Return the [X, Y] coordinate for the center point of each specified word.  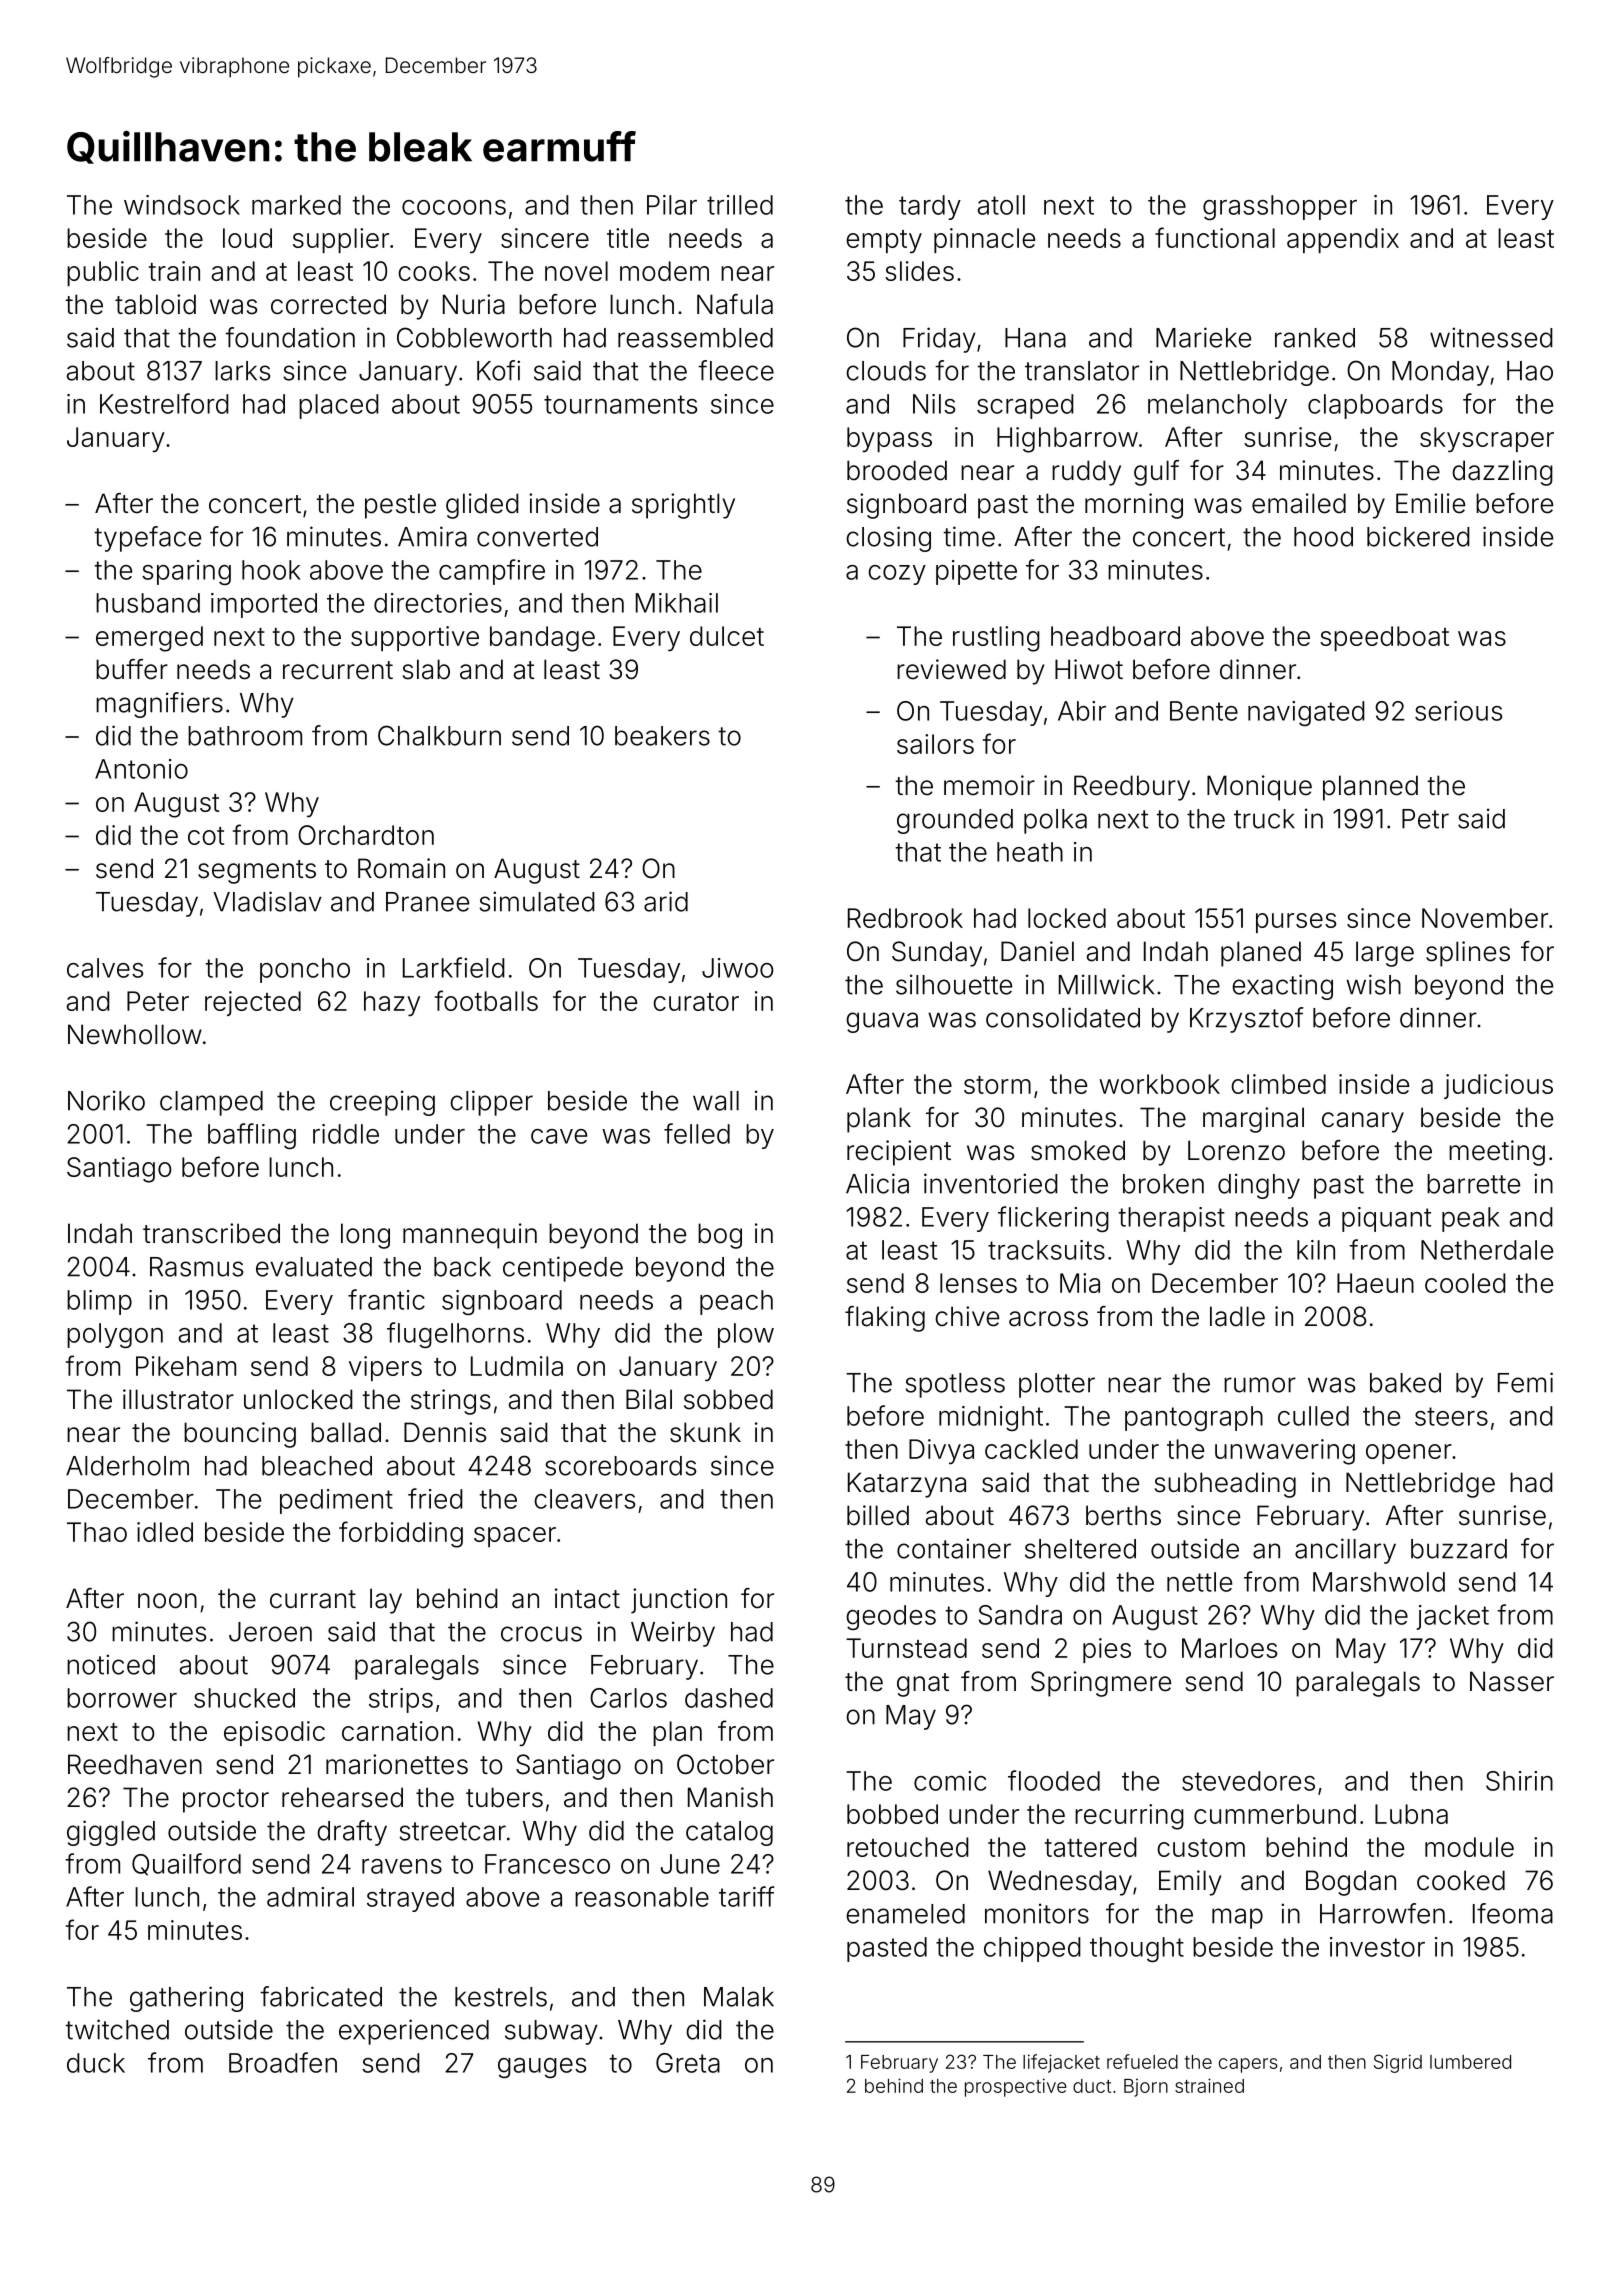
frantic [386, 1299]
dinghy [1259, 1186]
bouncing [240, 1435]
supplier [341, 240]
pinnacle [984, 240]
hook [271, 570]
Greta [688, 2063]
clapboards [1375, 406]
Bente [1204, 711]
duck [96, 2063]
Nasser [1512, 1681]
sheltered [1080, 1549]
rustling [996, 639]
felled [697, 1133]
